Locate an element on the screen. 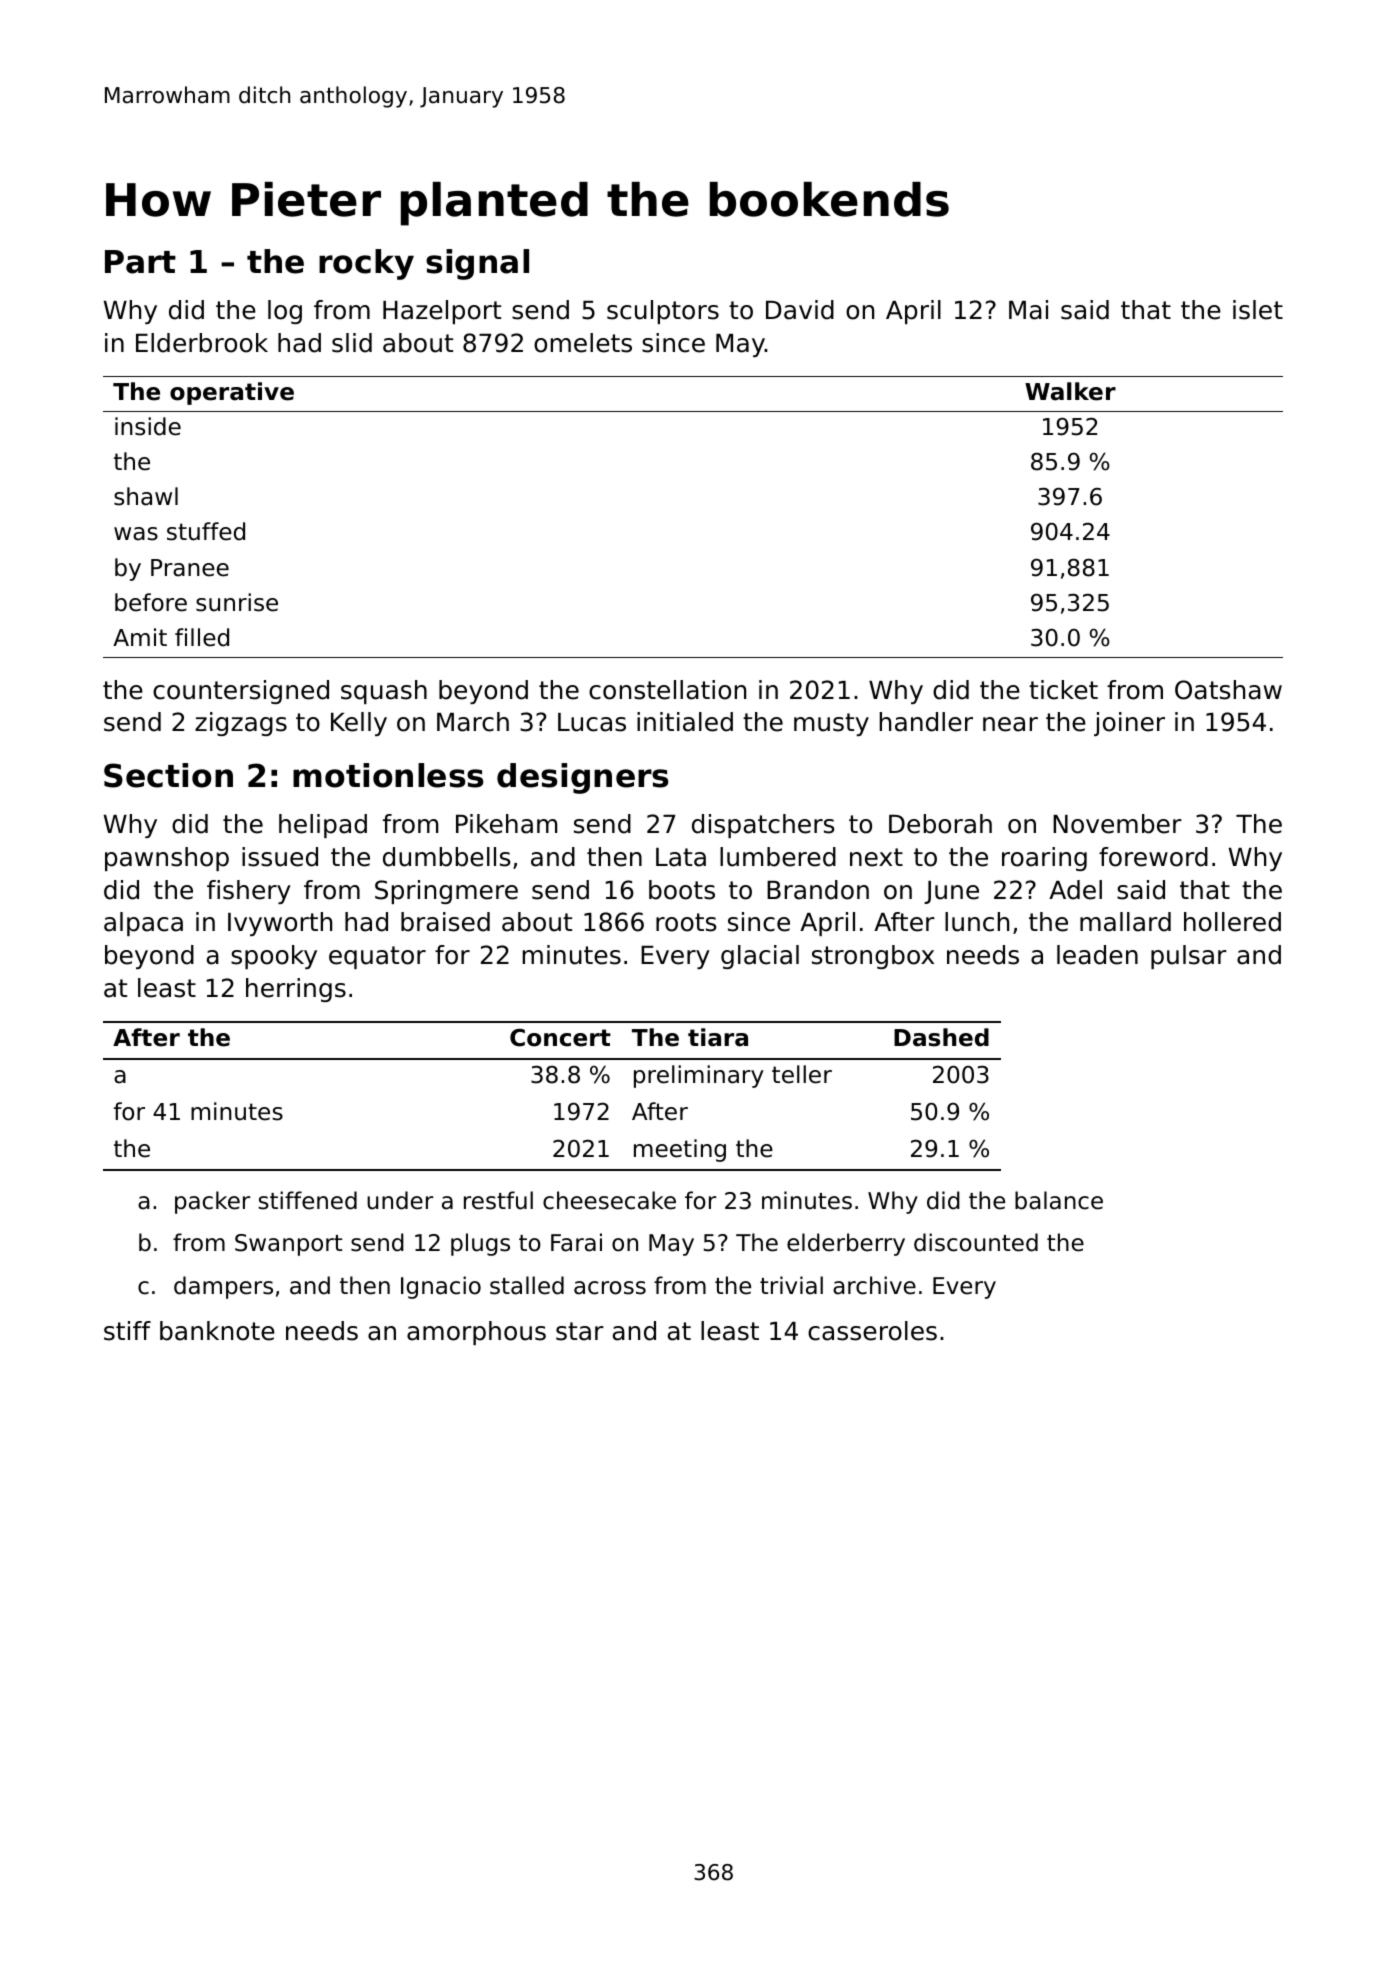 This screenshot has height=1969, width=1386. Mai is located at coordinates (1028, 310).
